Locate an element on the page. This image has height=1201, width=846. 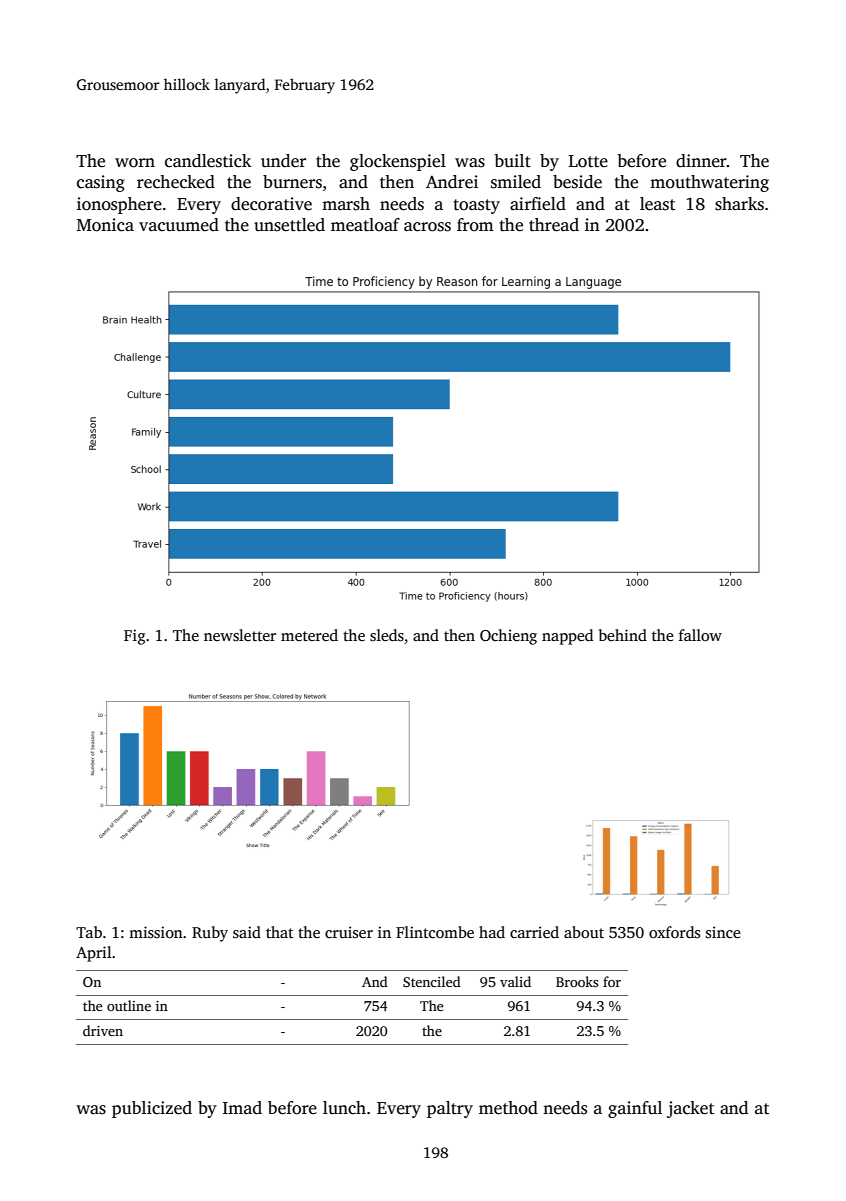
Monica is located at coordinates (105, 225).
